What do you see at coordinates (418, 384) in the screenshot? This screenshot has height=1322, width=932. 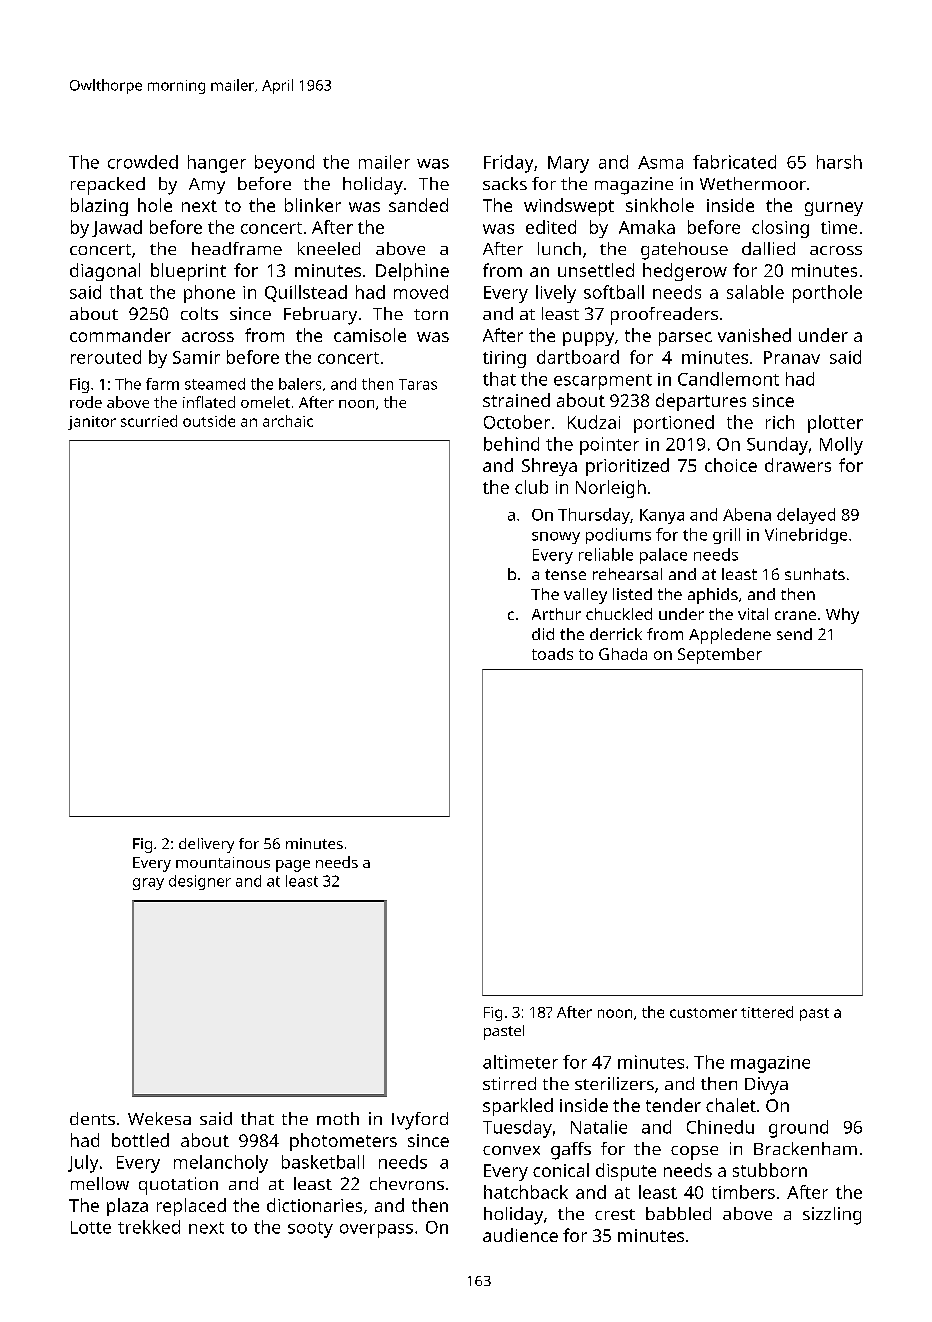 I see `Taras` at bounding box center [418, 384].
